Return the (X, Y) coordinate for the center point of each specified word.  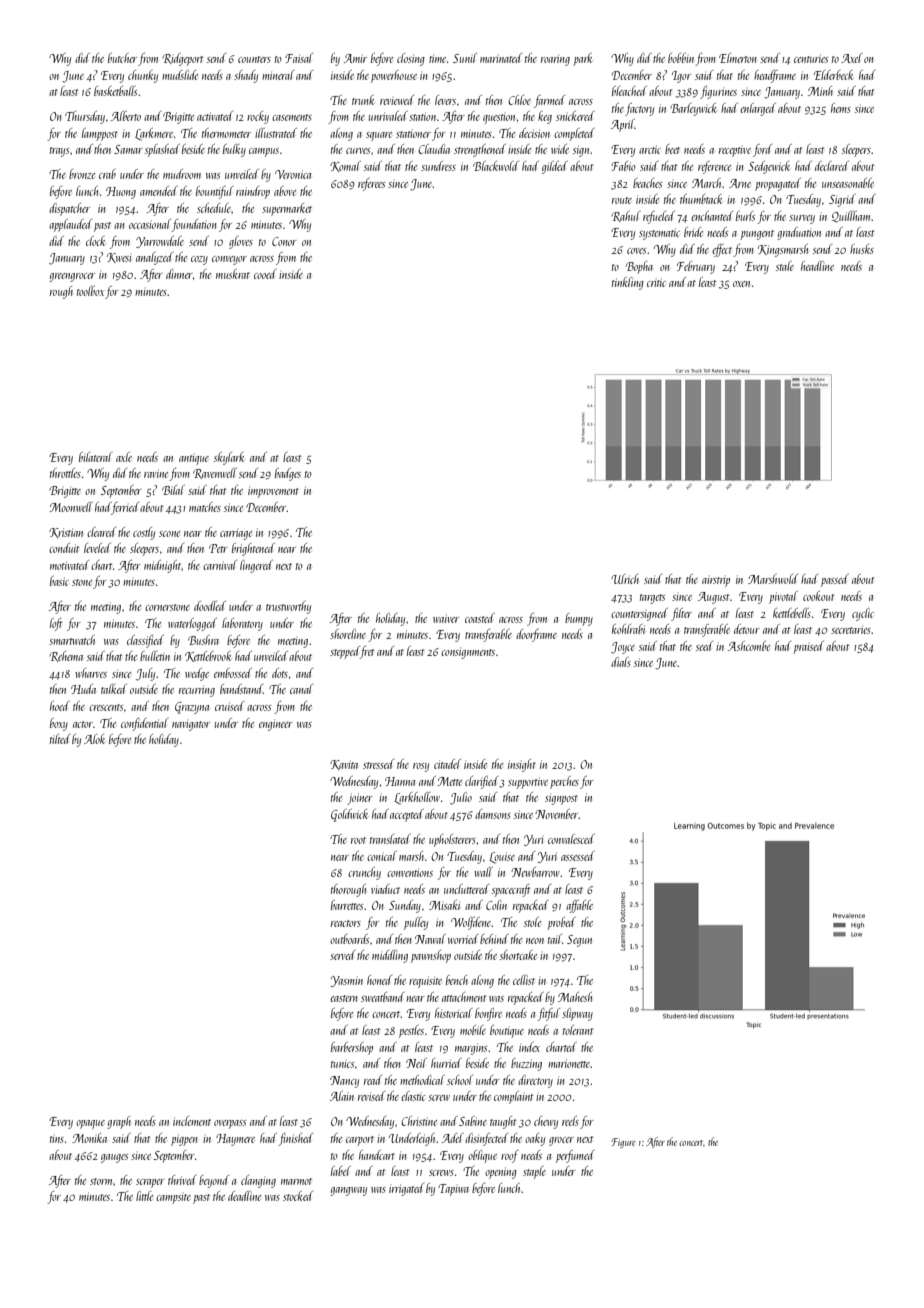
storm (102, 1181)
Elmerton (738, 58)
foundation (194, 225)
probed (561, 923)
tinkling (628, 283)
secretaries (851, 630)
